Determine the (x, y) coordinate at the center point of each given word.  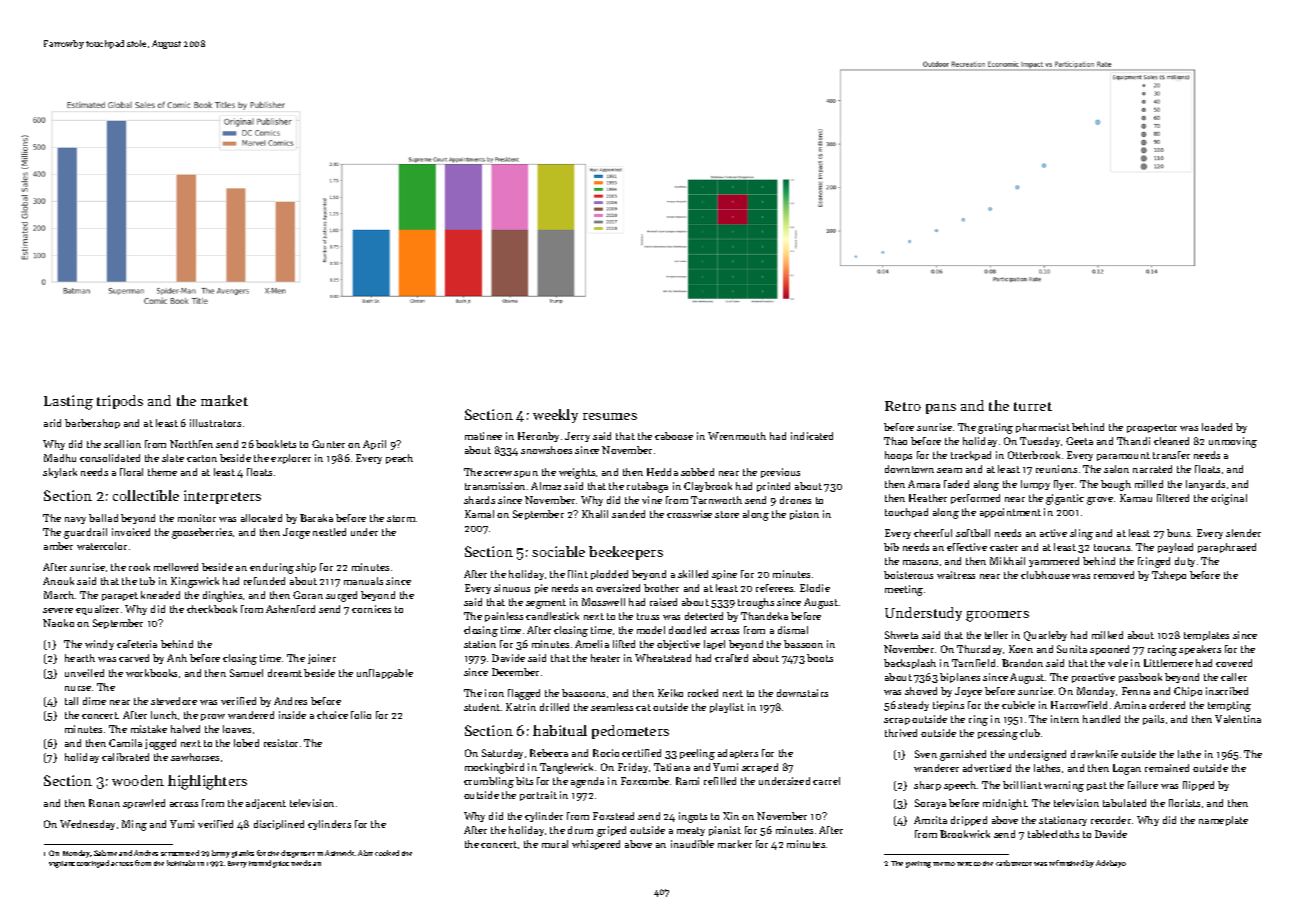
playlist (727, 708)
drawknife (1094, 754)
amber (58, 546)
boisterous (908, 575)
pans (941, 409)
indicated (812, 436)
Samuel (246, 673)
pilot (281, 864)
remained (1167, 768)
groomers (997, 616)
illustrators (215, 423)
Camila (125, 743)
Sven (926, 754)
